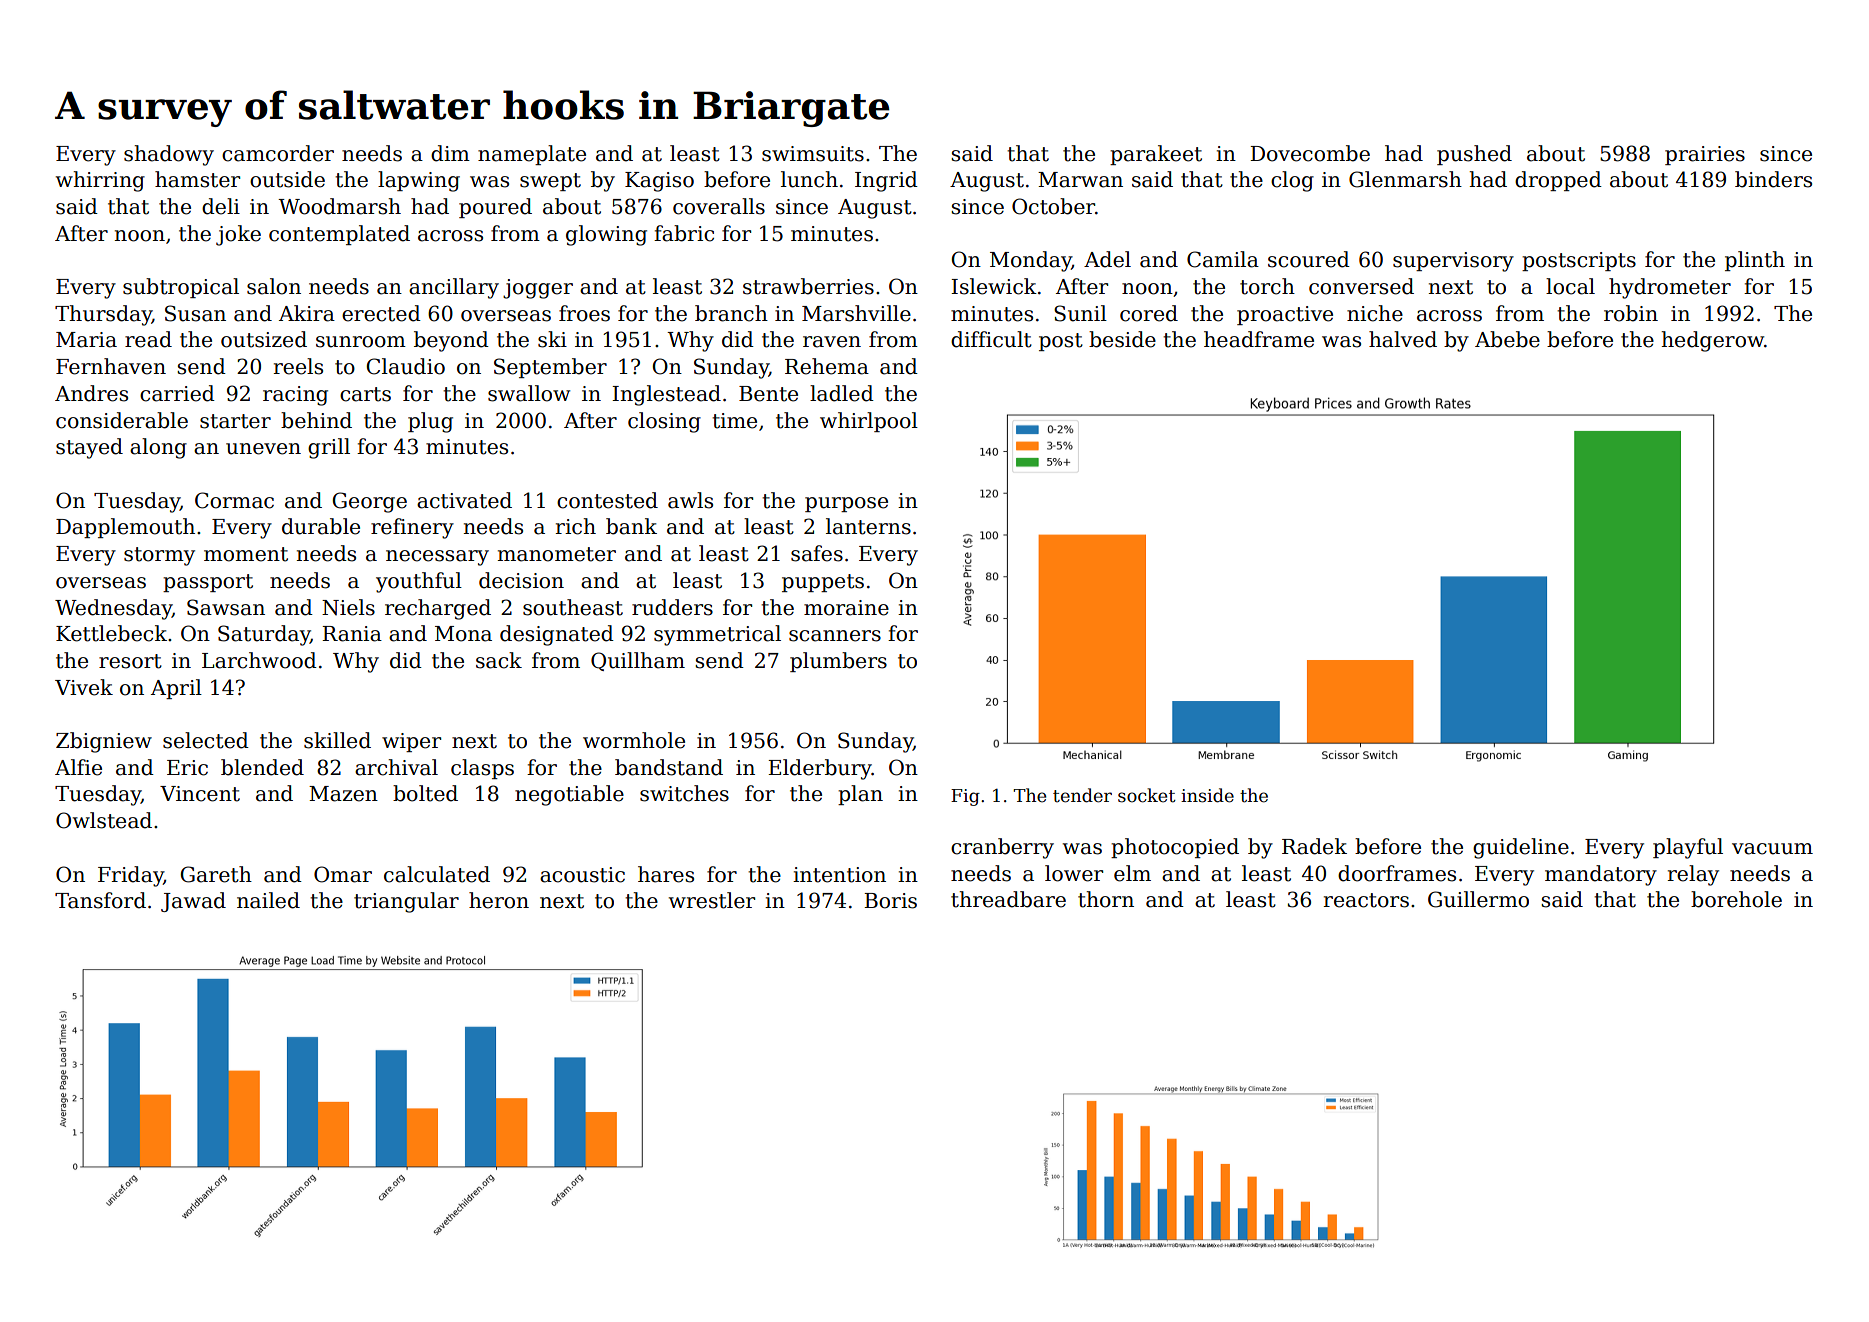 This screenshot has height=1322, width=1869. What do you see at coordinates (234, 500) in the screenshot?
I see `Cormac` at bounding box center [234, 500].
